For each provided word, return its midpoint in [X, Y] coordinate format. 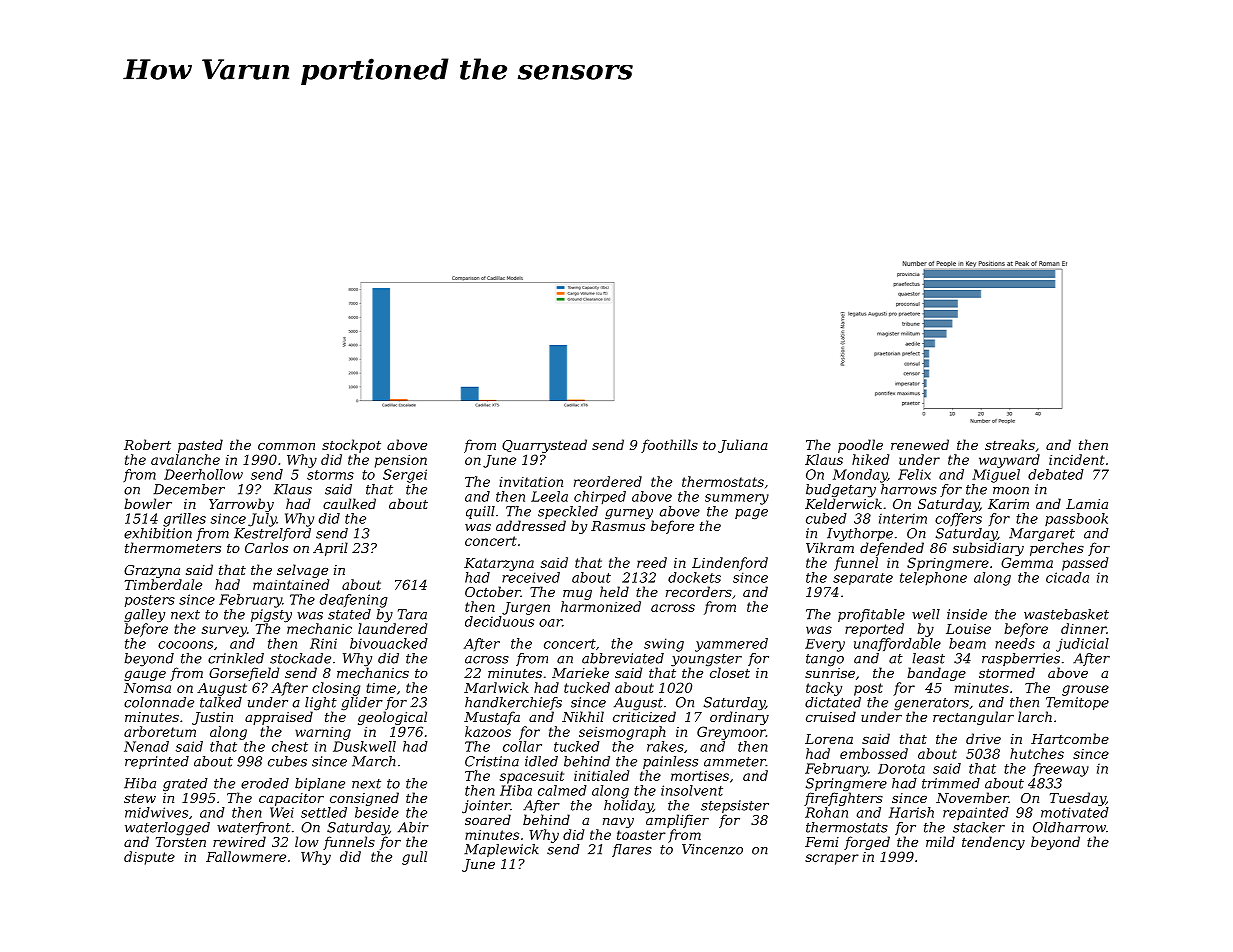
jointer [486, 806]
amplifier [677, 821]
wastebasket [1066, 614]
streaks [1010, 444]
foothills [669, 446]
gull [414, 858]
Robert [147, 444]
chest [290, 746]
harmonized [601, 606]
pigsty [271, 616]
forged [867, 843]
